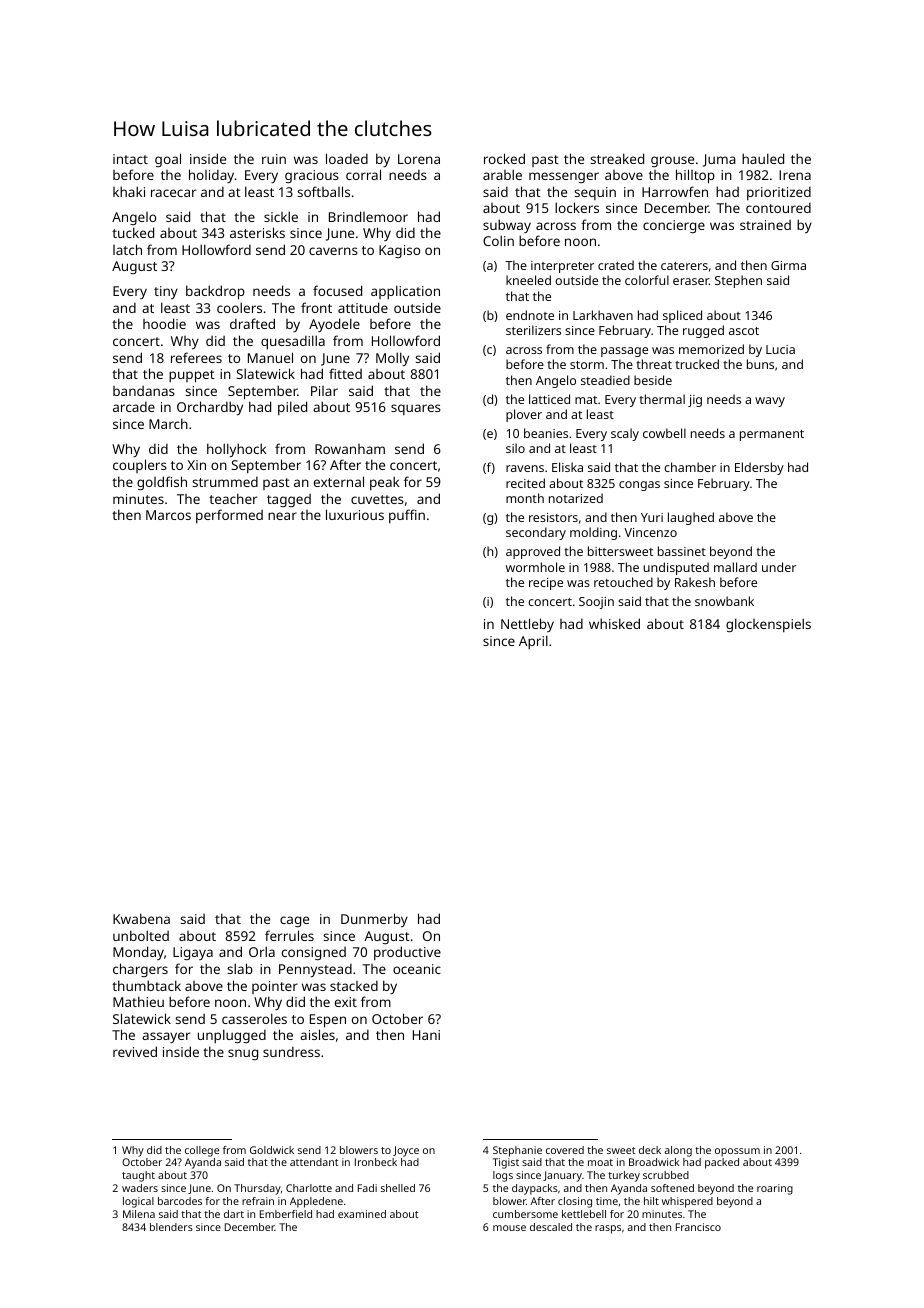 The width and height of the screenshot is (924, 1308). What do you see at coordinates (698, 1227) in the screenshot?
I see `Francisco` at bounding box center [698, 1227].
